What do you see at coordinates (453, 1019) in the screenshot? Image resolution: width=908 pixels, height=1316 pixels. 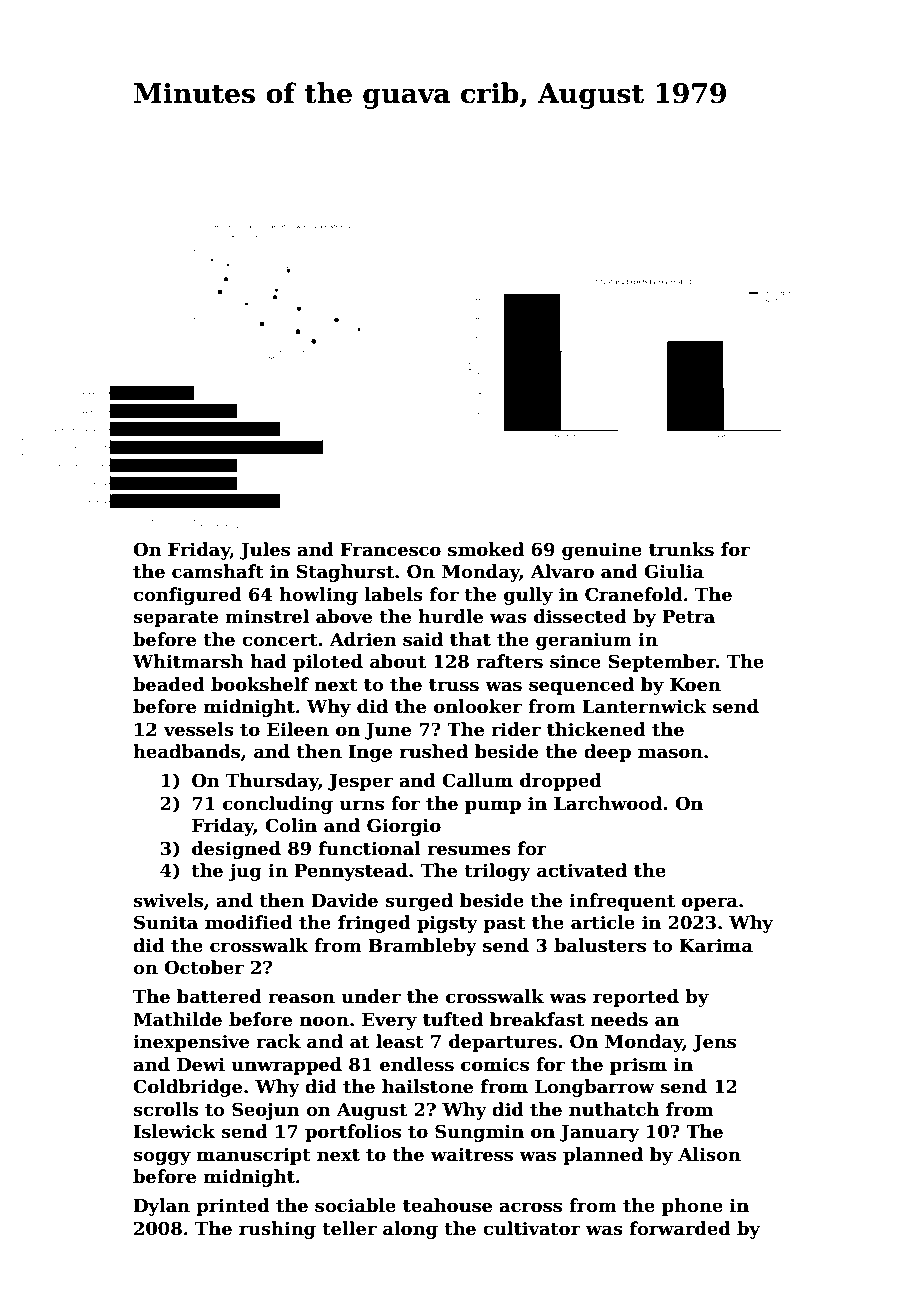 I see `tufted` at bounding box center [453, 1019].
